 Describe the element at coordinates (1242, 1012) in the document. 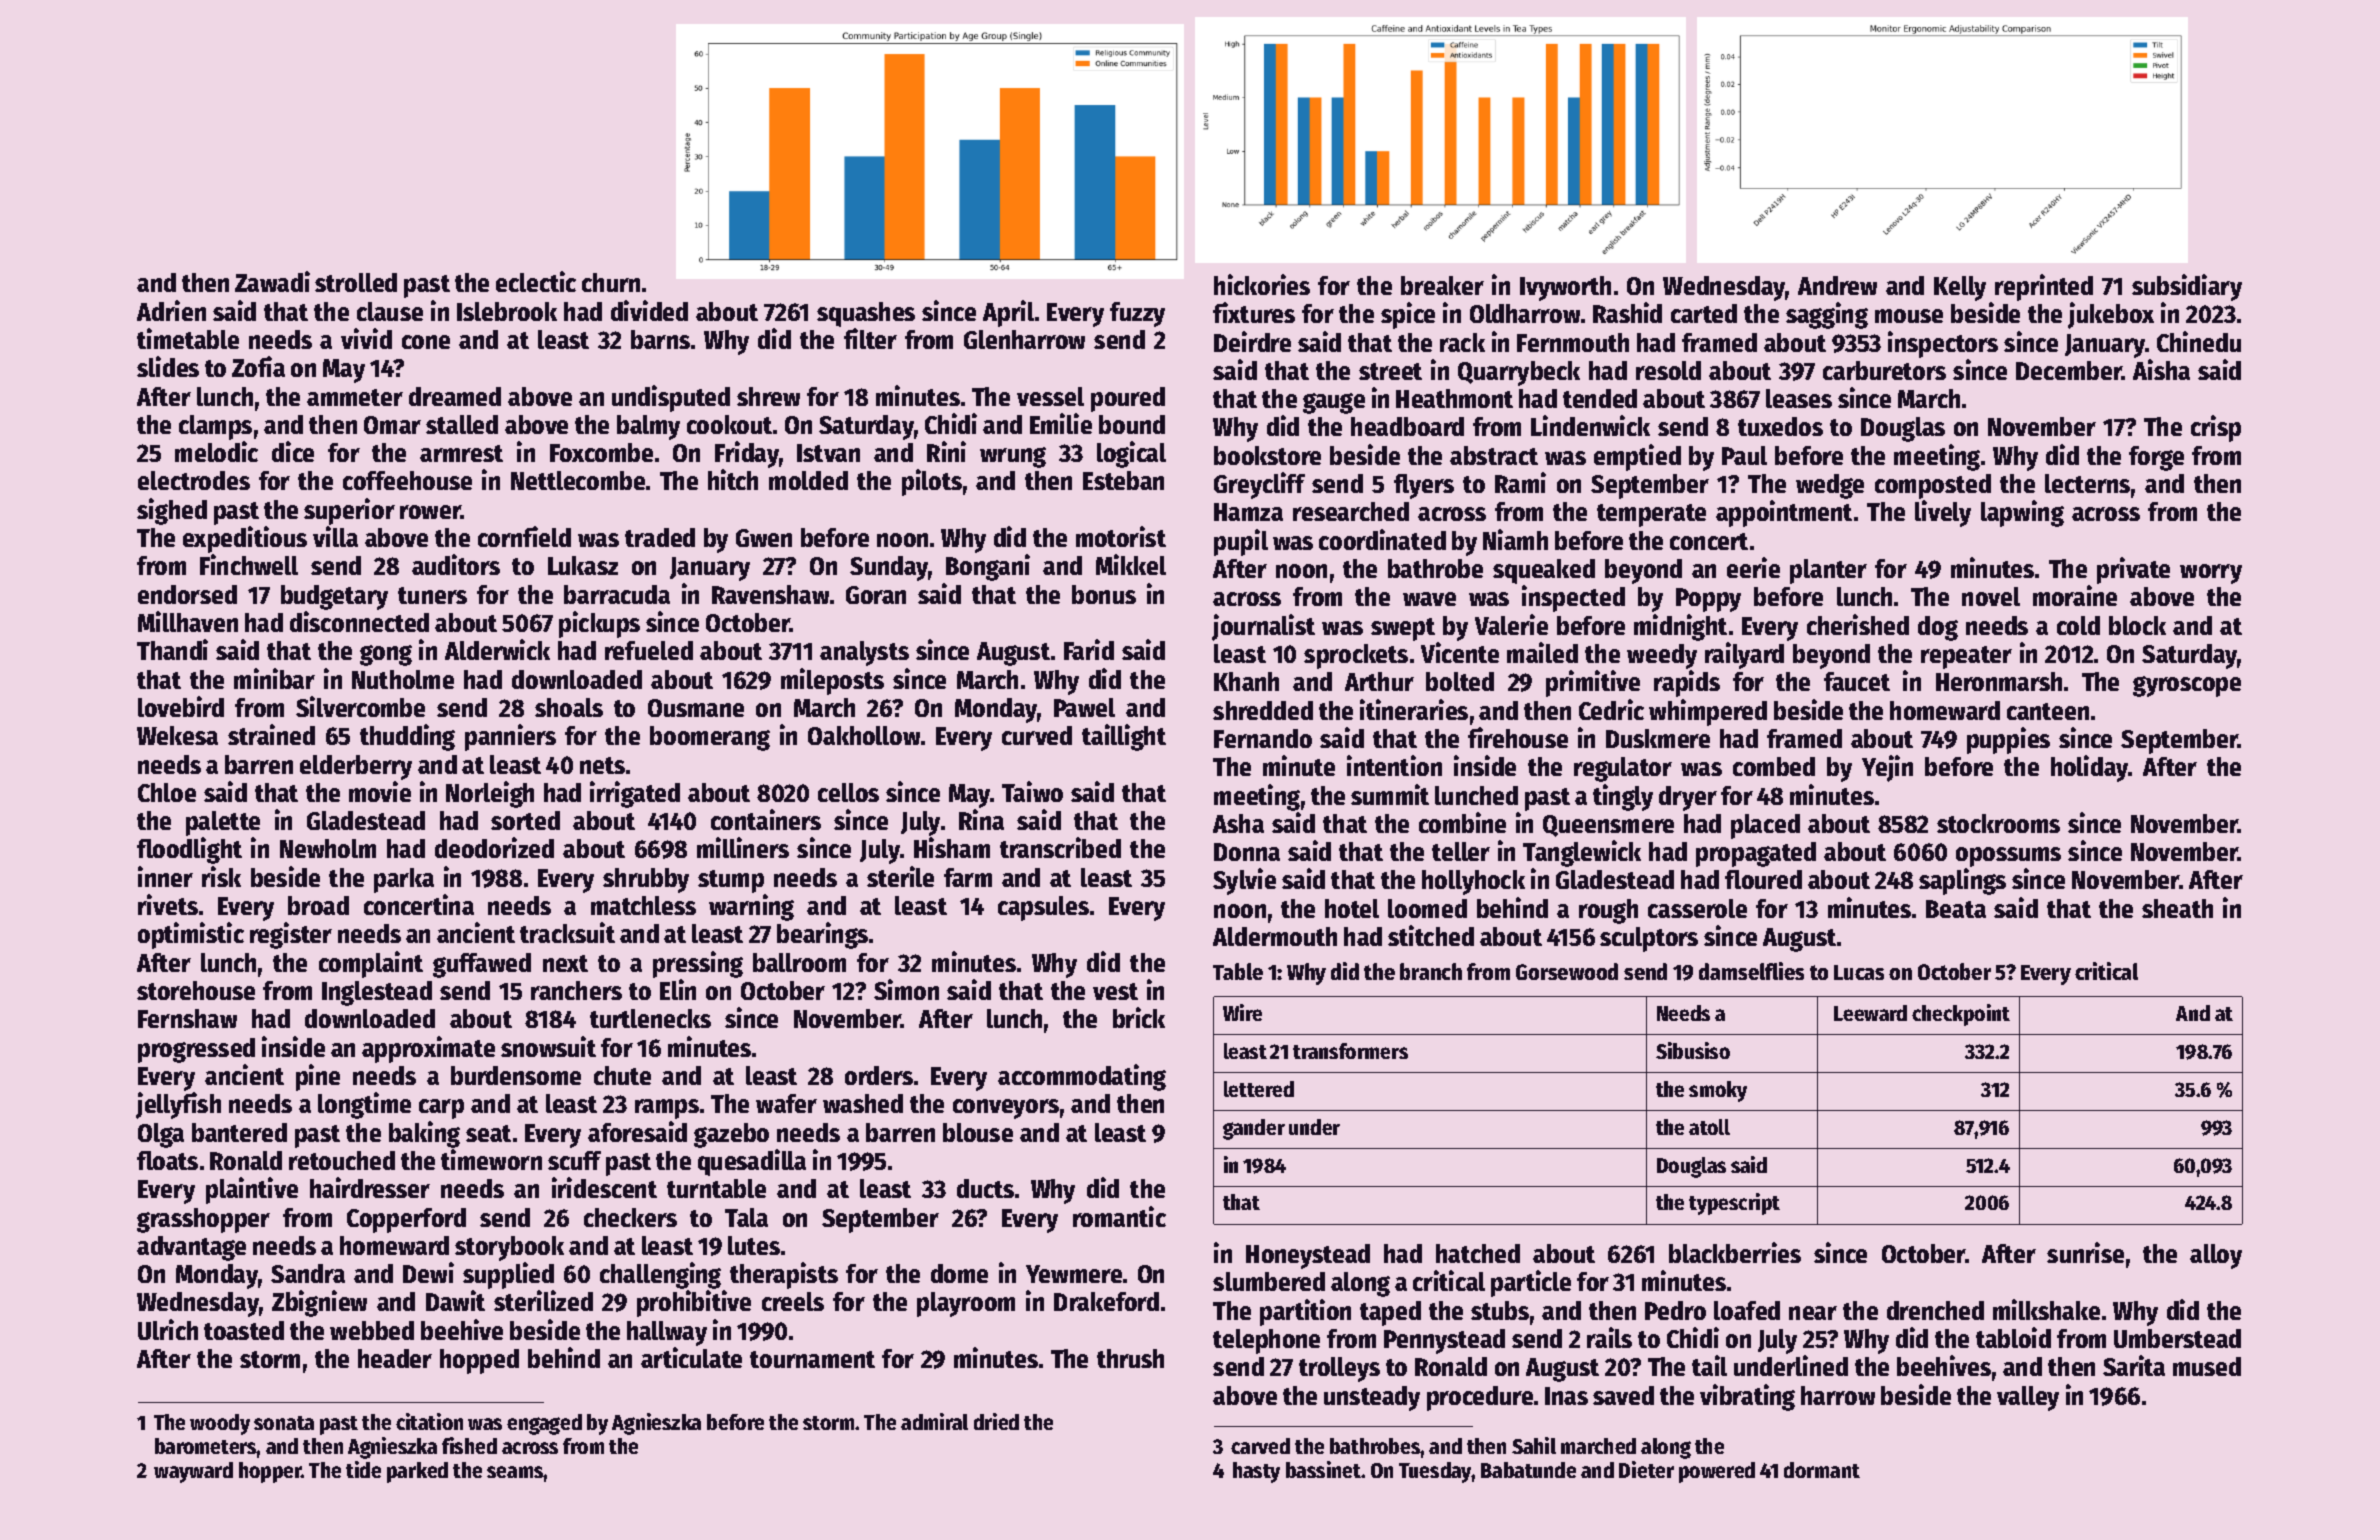

I see `Wire` at that location.
